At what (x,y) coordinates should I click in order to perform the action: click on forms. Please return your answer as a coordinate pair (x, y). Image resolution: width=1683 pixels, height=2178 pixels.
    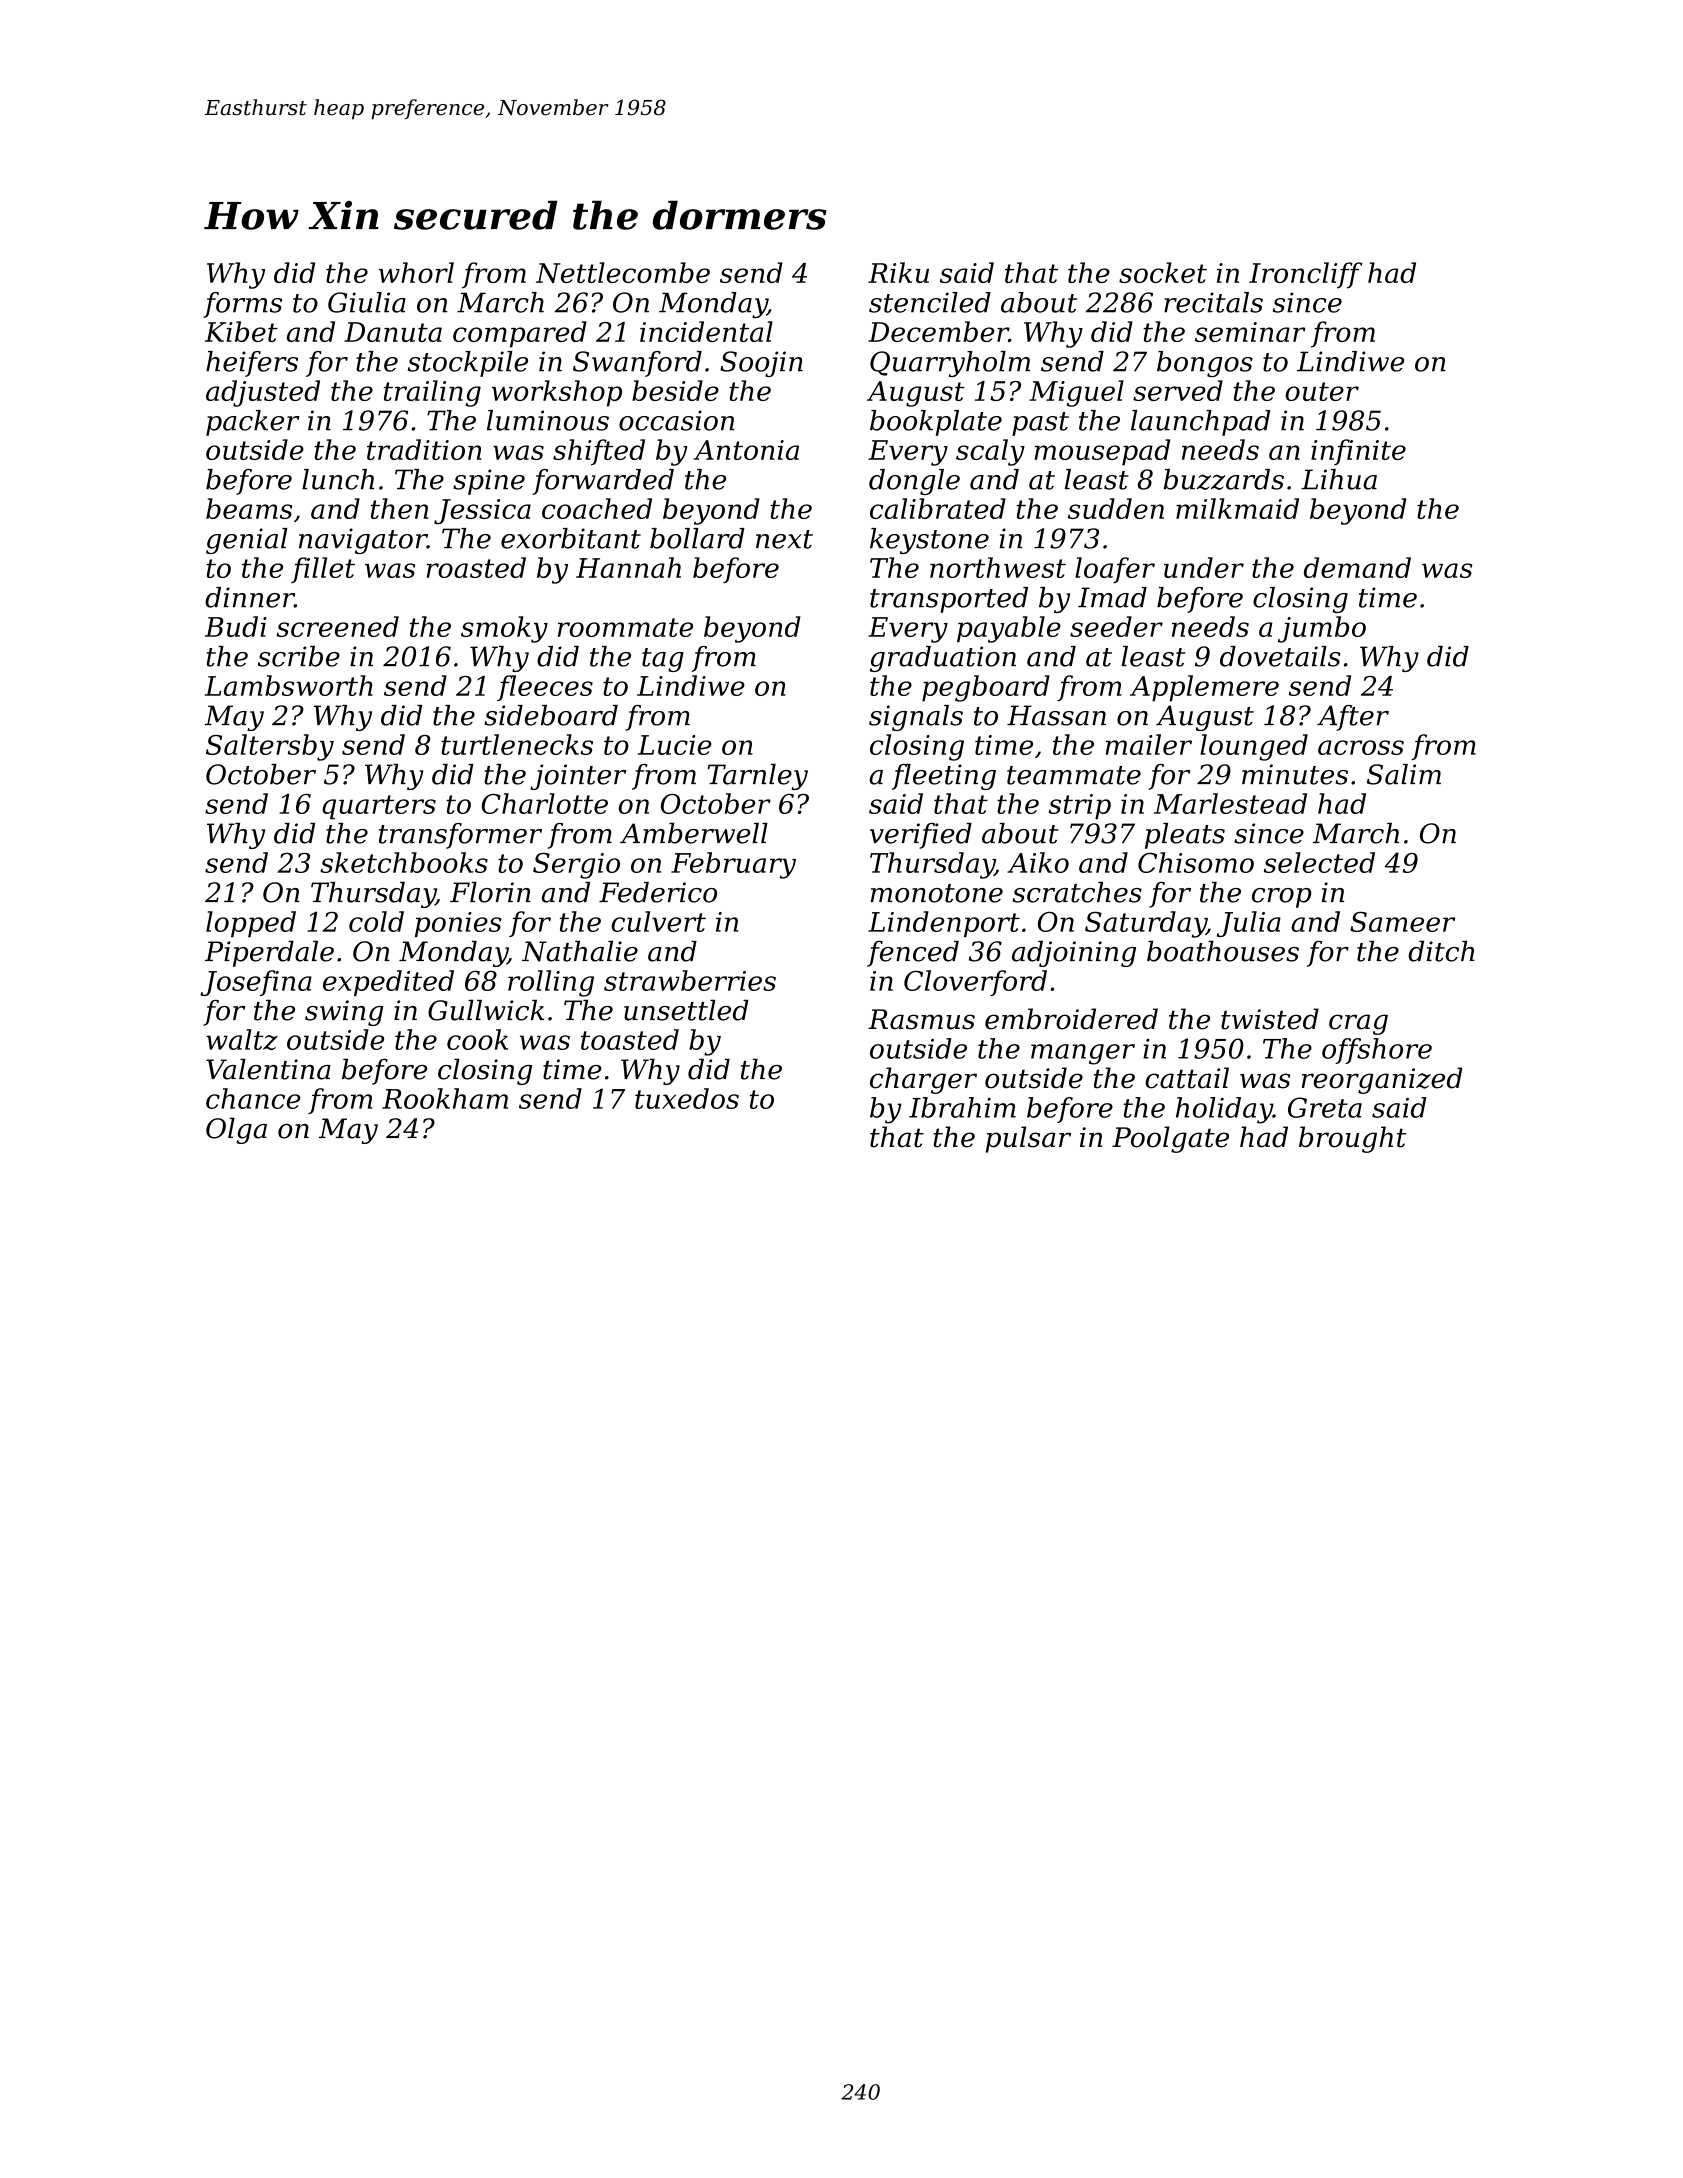
    Looking at the image, I should click on (242, 305).
